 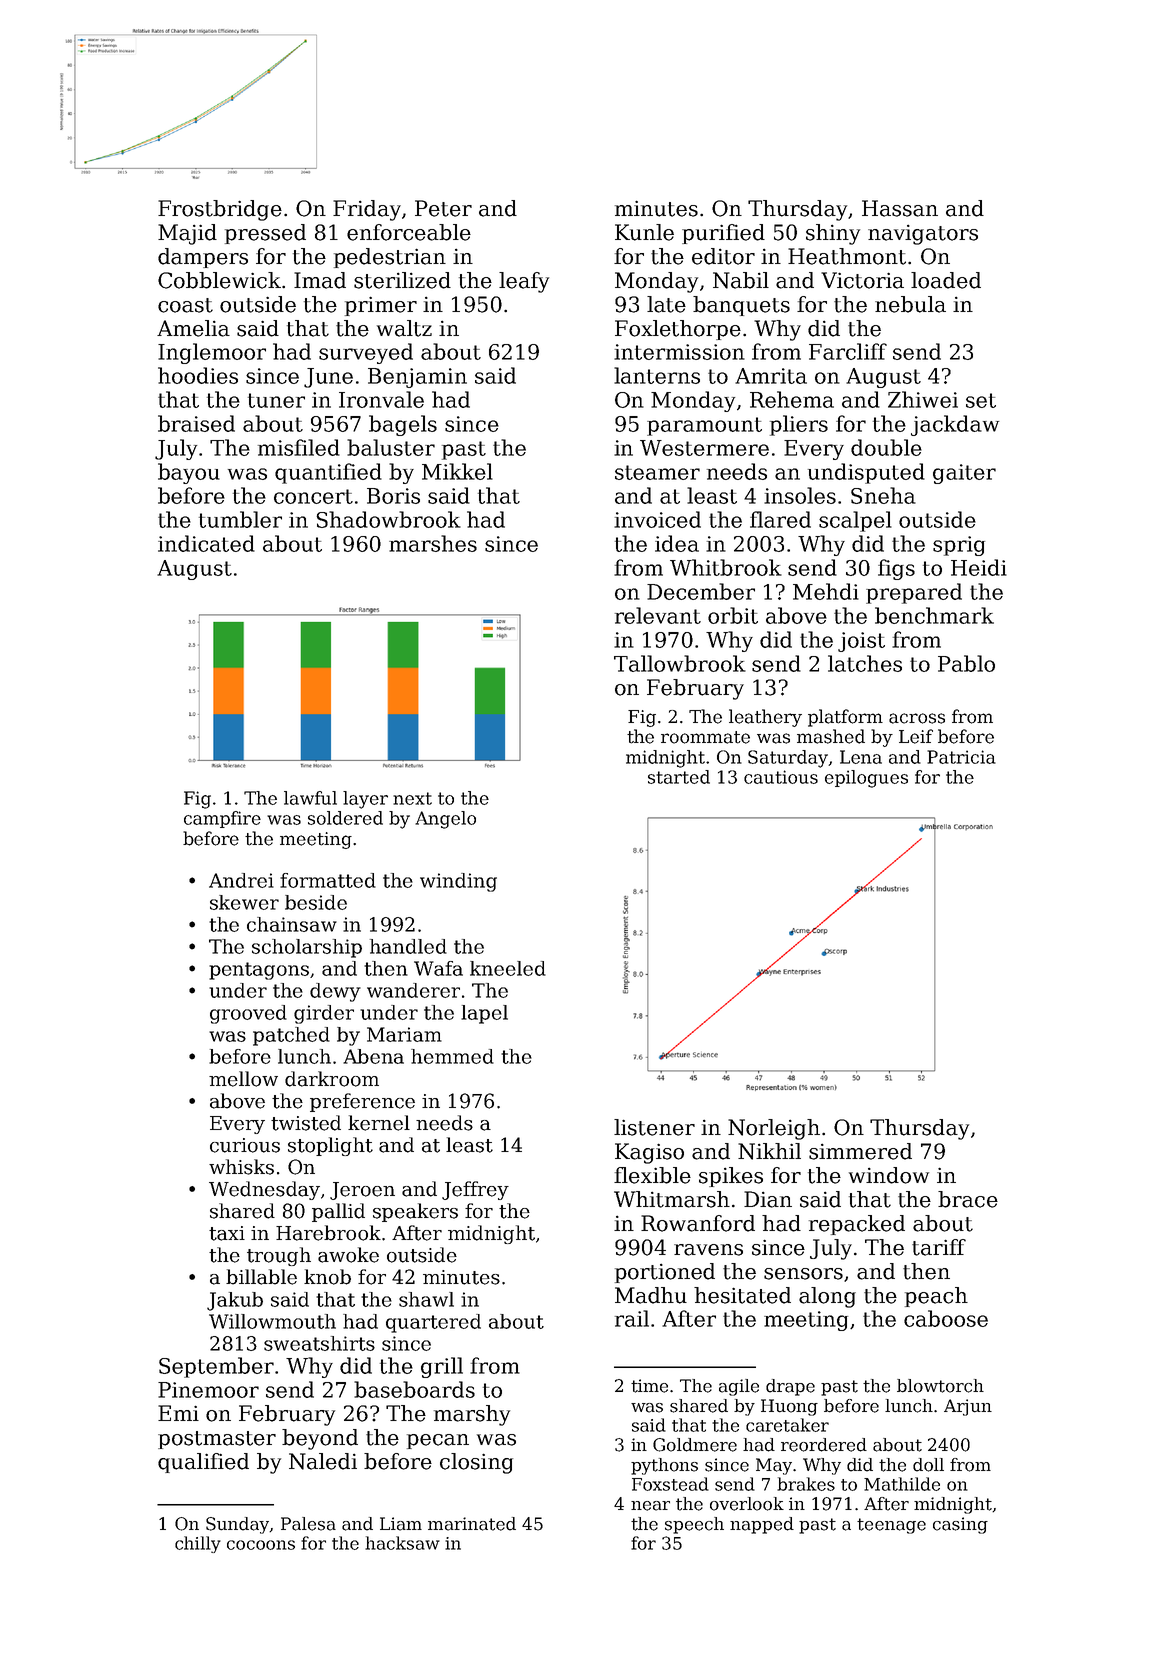 I want to click on teenage, so click(x=891, y=1526).
